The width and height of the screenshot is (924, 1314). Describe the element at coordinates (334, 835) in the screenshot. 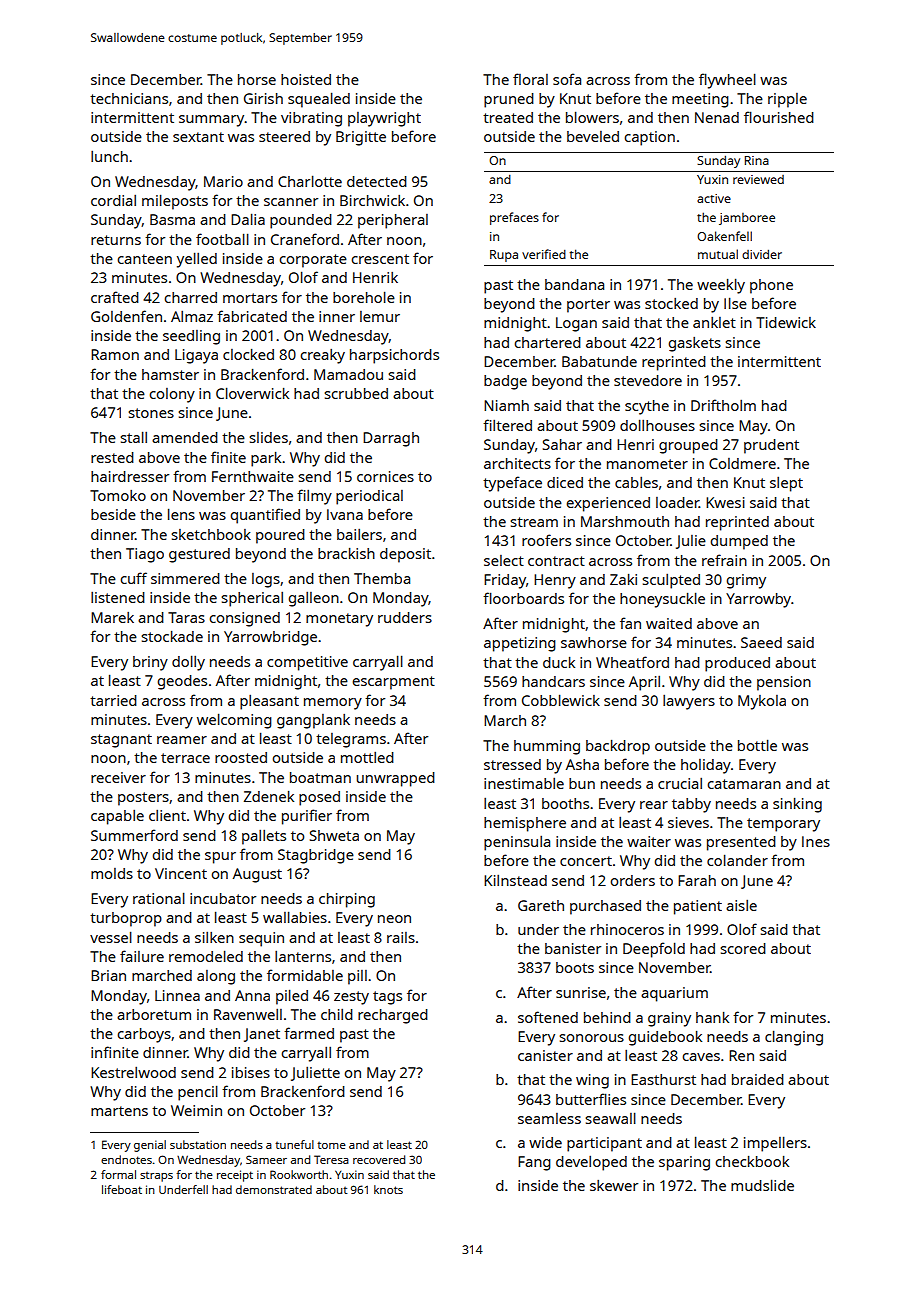

I see `Shweta` at that location.
